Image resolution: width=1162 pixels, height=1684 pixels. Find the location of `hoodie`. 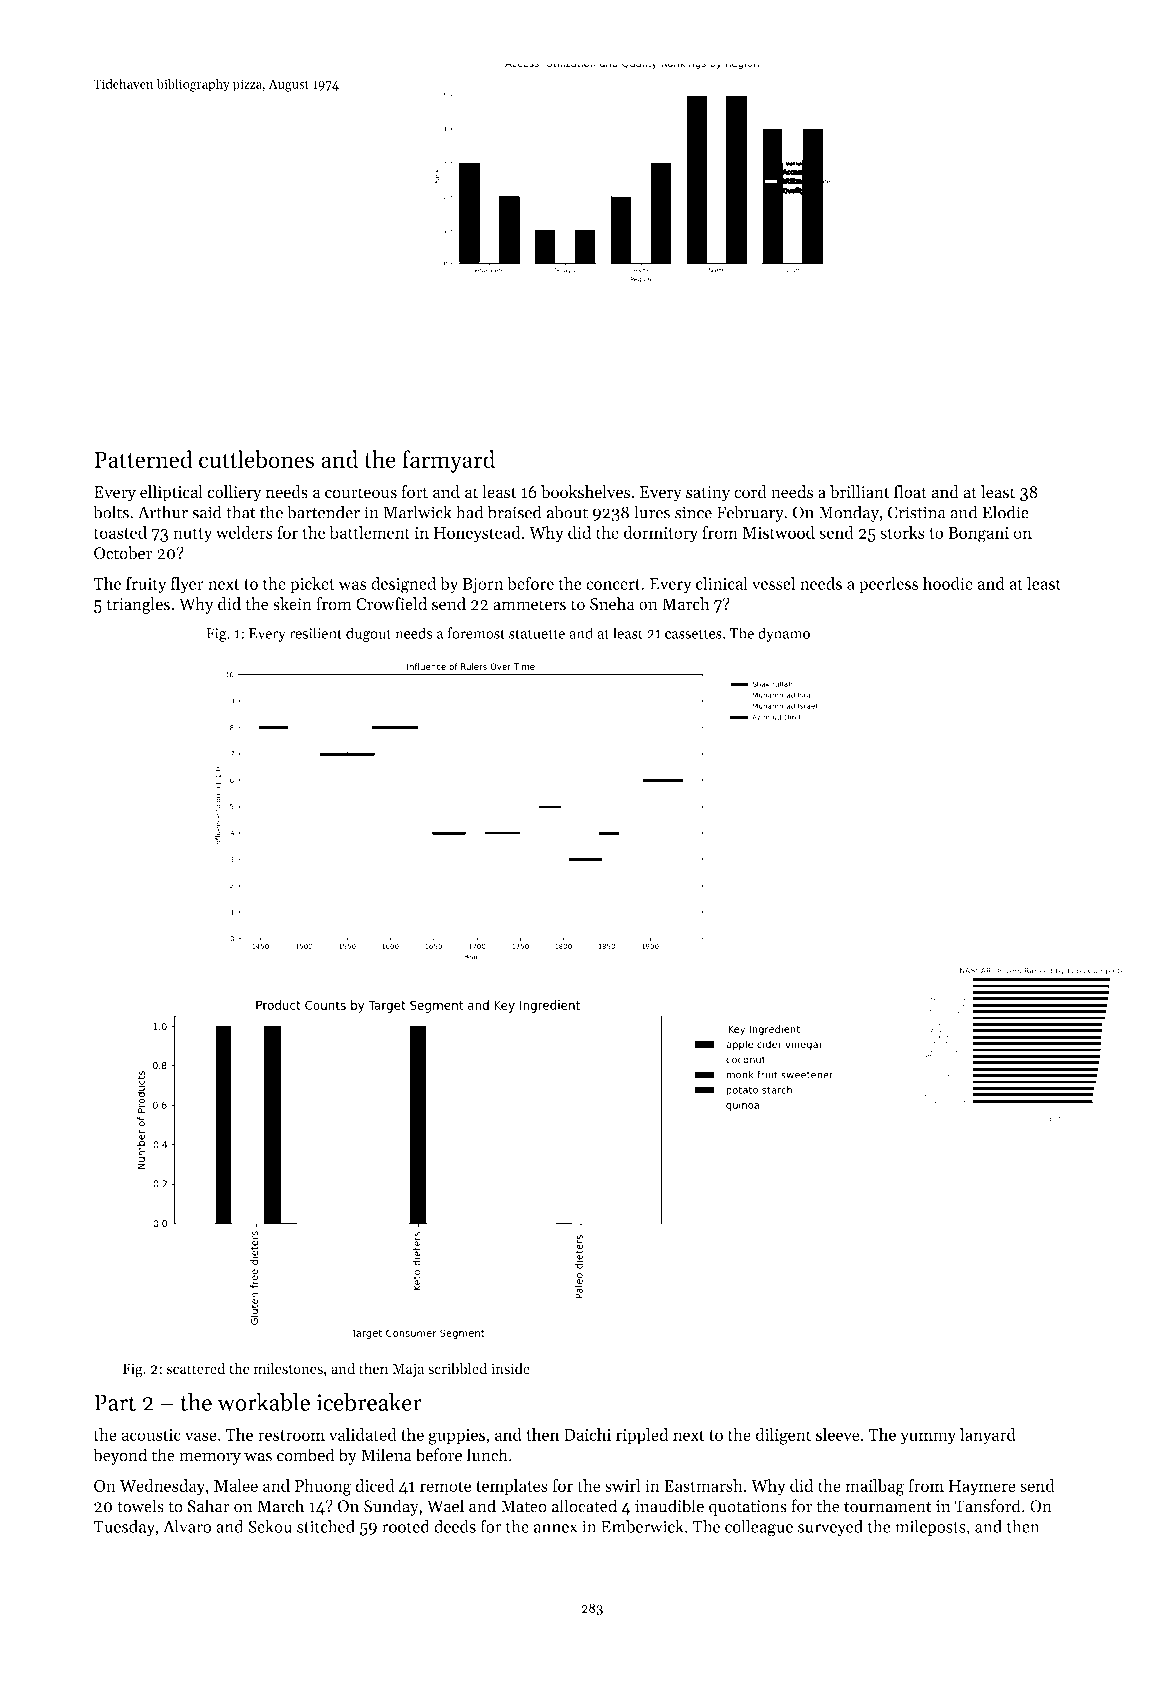

hoodie is located at coordinates (948, 583).
